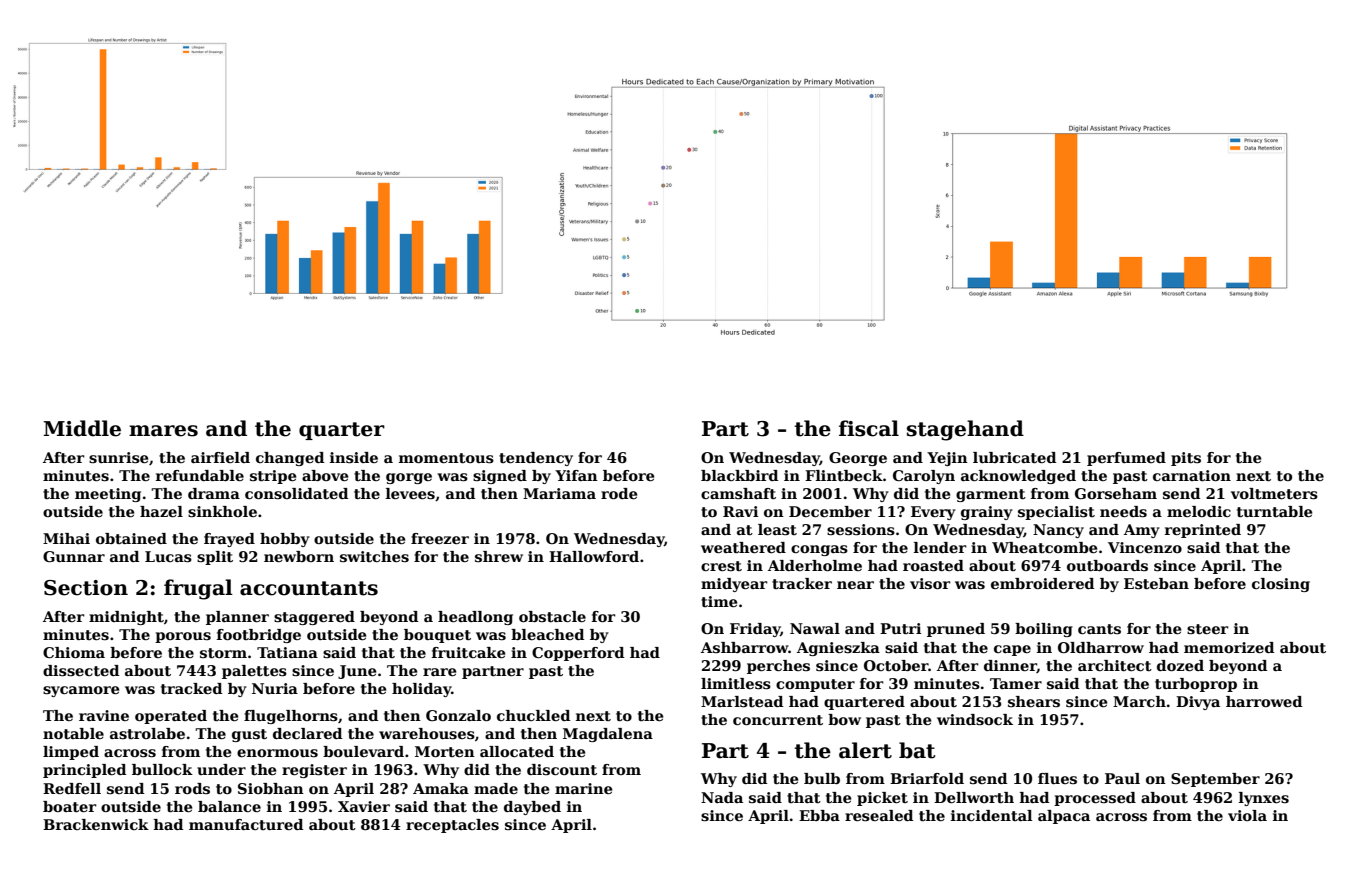 The height and width of the image is (887, 1372). Describe the element at coordinates (865, 750) in the image. I see `alert` at that location.
